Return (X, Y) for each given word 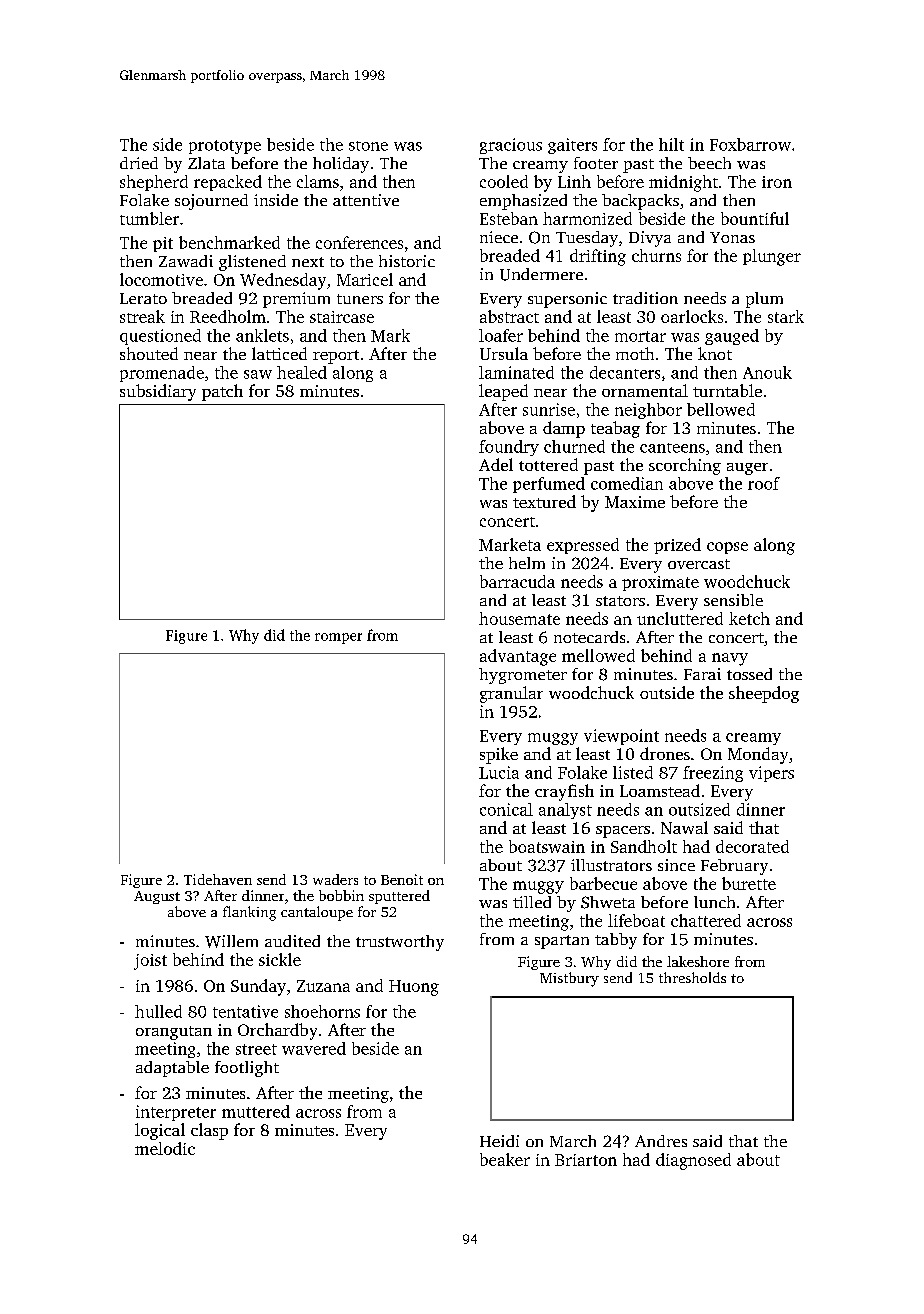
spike (499, 755)
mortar (640, 336)
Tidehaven (218, 879)
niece (499, 237)
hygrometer (523, 676)
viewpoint (621, 737)
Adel (496, 464)
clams (318, 181)
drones (665, 753)
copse (727, 548)
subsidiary (158, 392)
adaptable (172, 1069)
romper (338, 638)
